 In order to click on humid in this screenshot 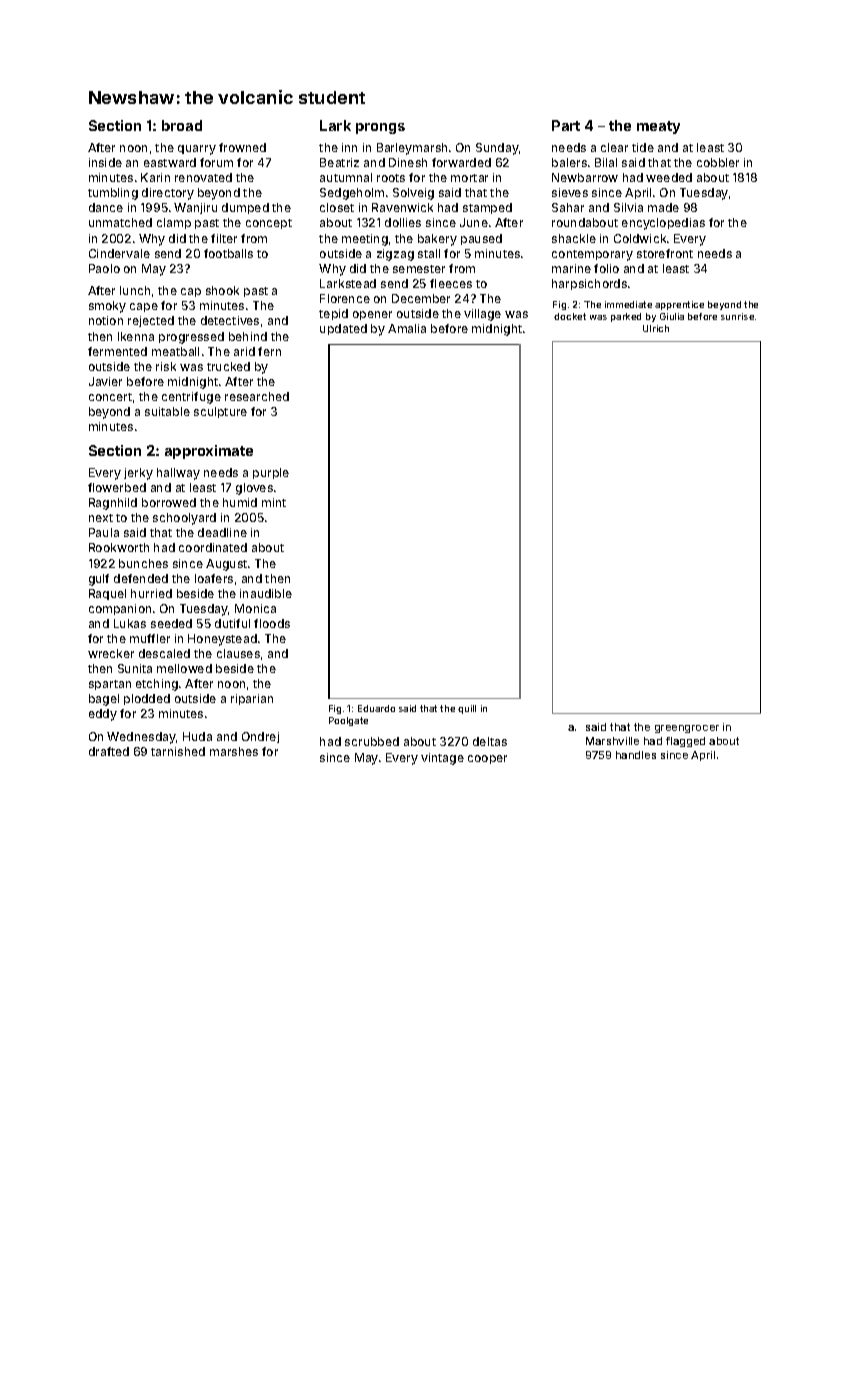, I will do `click(240, 502)`.
